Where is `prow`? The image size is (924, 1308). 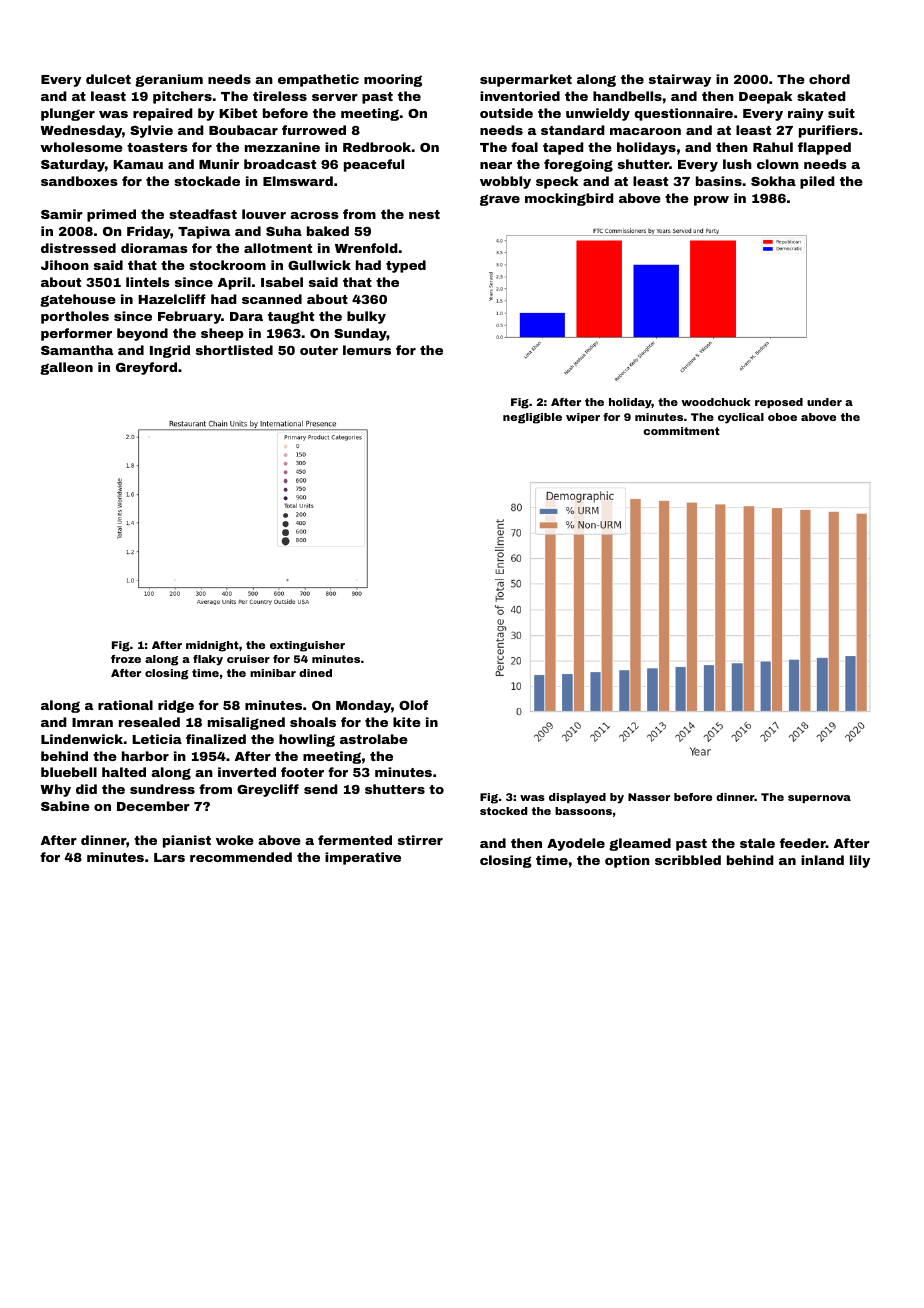 prow is located at coordinates (711, 201).
